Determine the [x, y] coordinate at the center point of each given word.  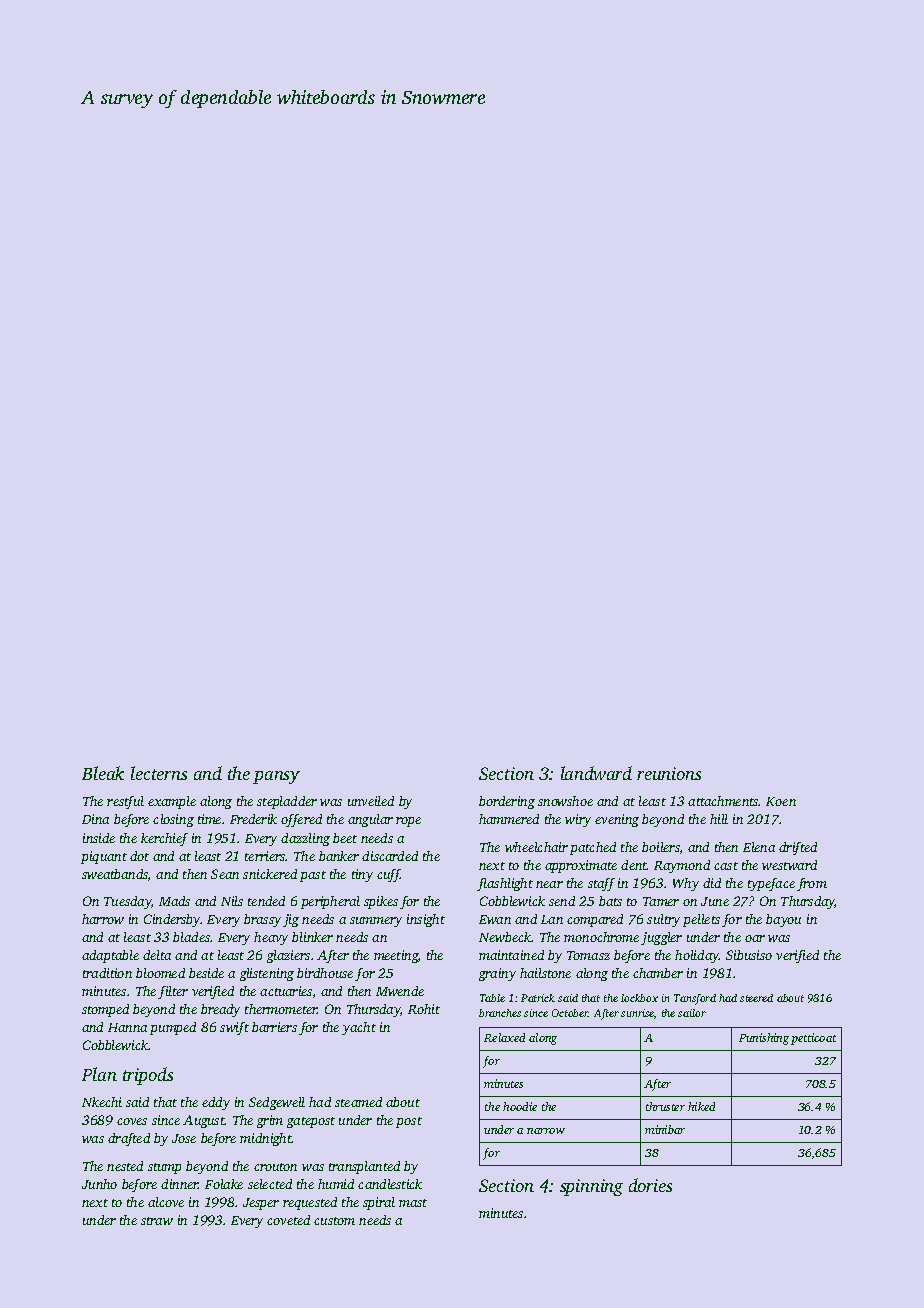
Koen [781, 801]
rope [408, 822]
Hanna [127, 1027]
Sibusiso [749, 955]
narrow [546, 1131]
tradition [107, 973]
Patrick [538, 998]
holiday [697, 956]
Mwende [400, 991]
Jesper [261, 1204]
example [172, 802]
